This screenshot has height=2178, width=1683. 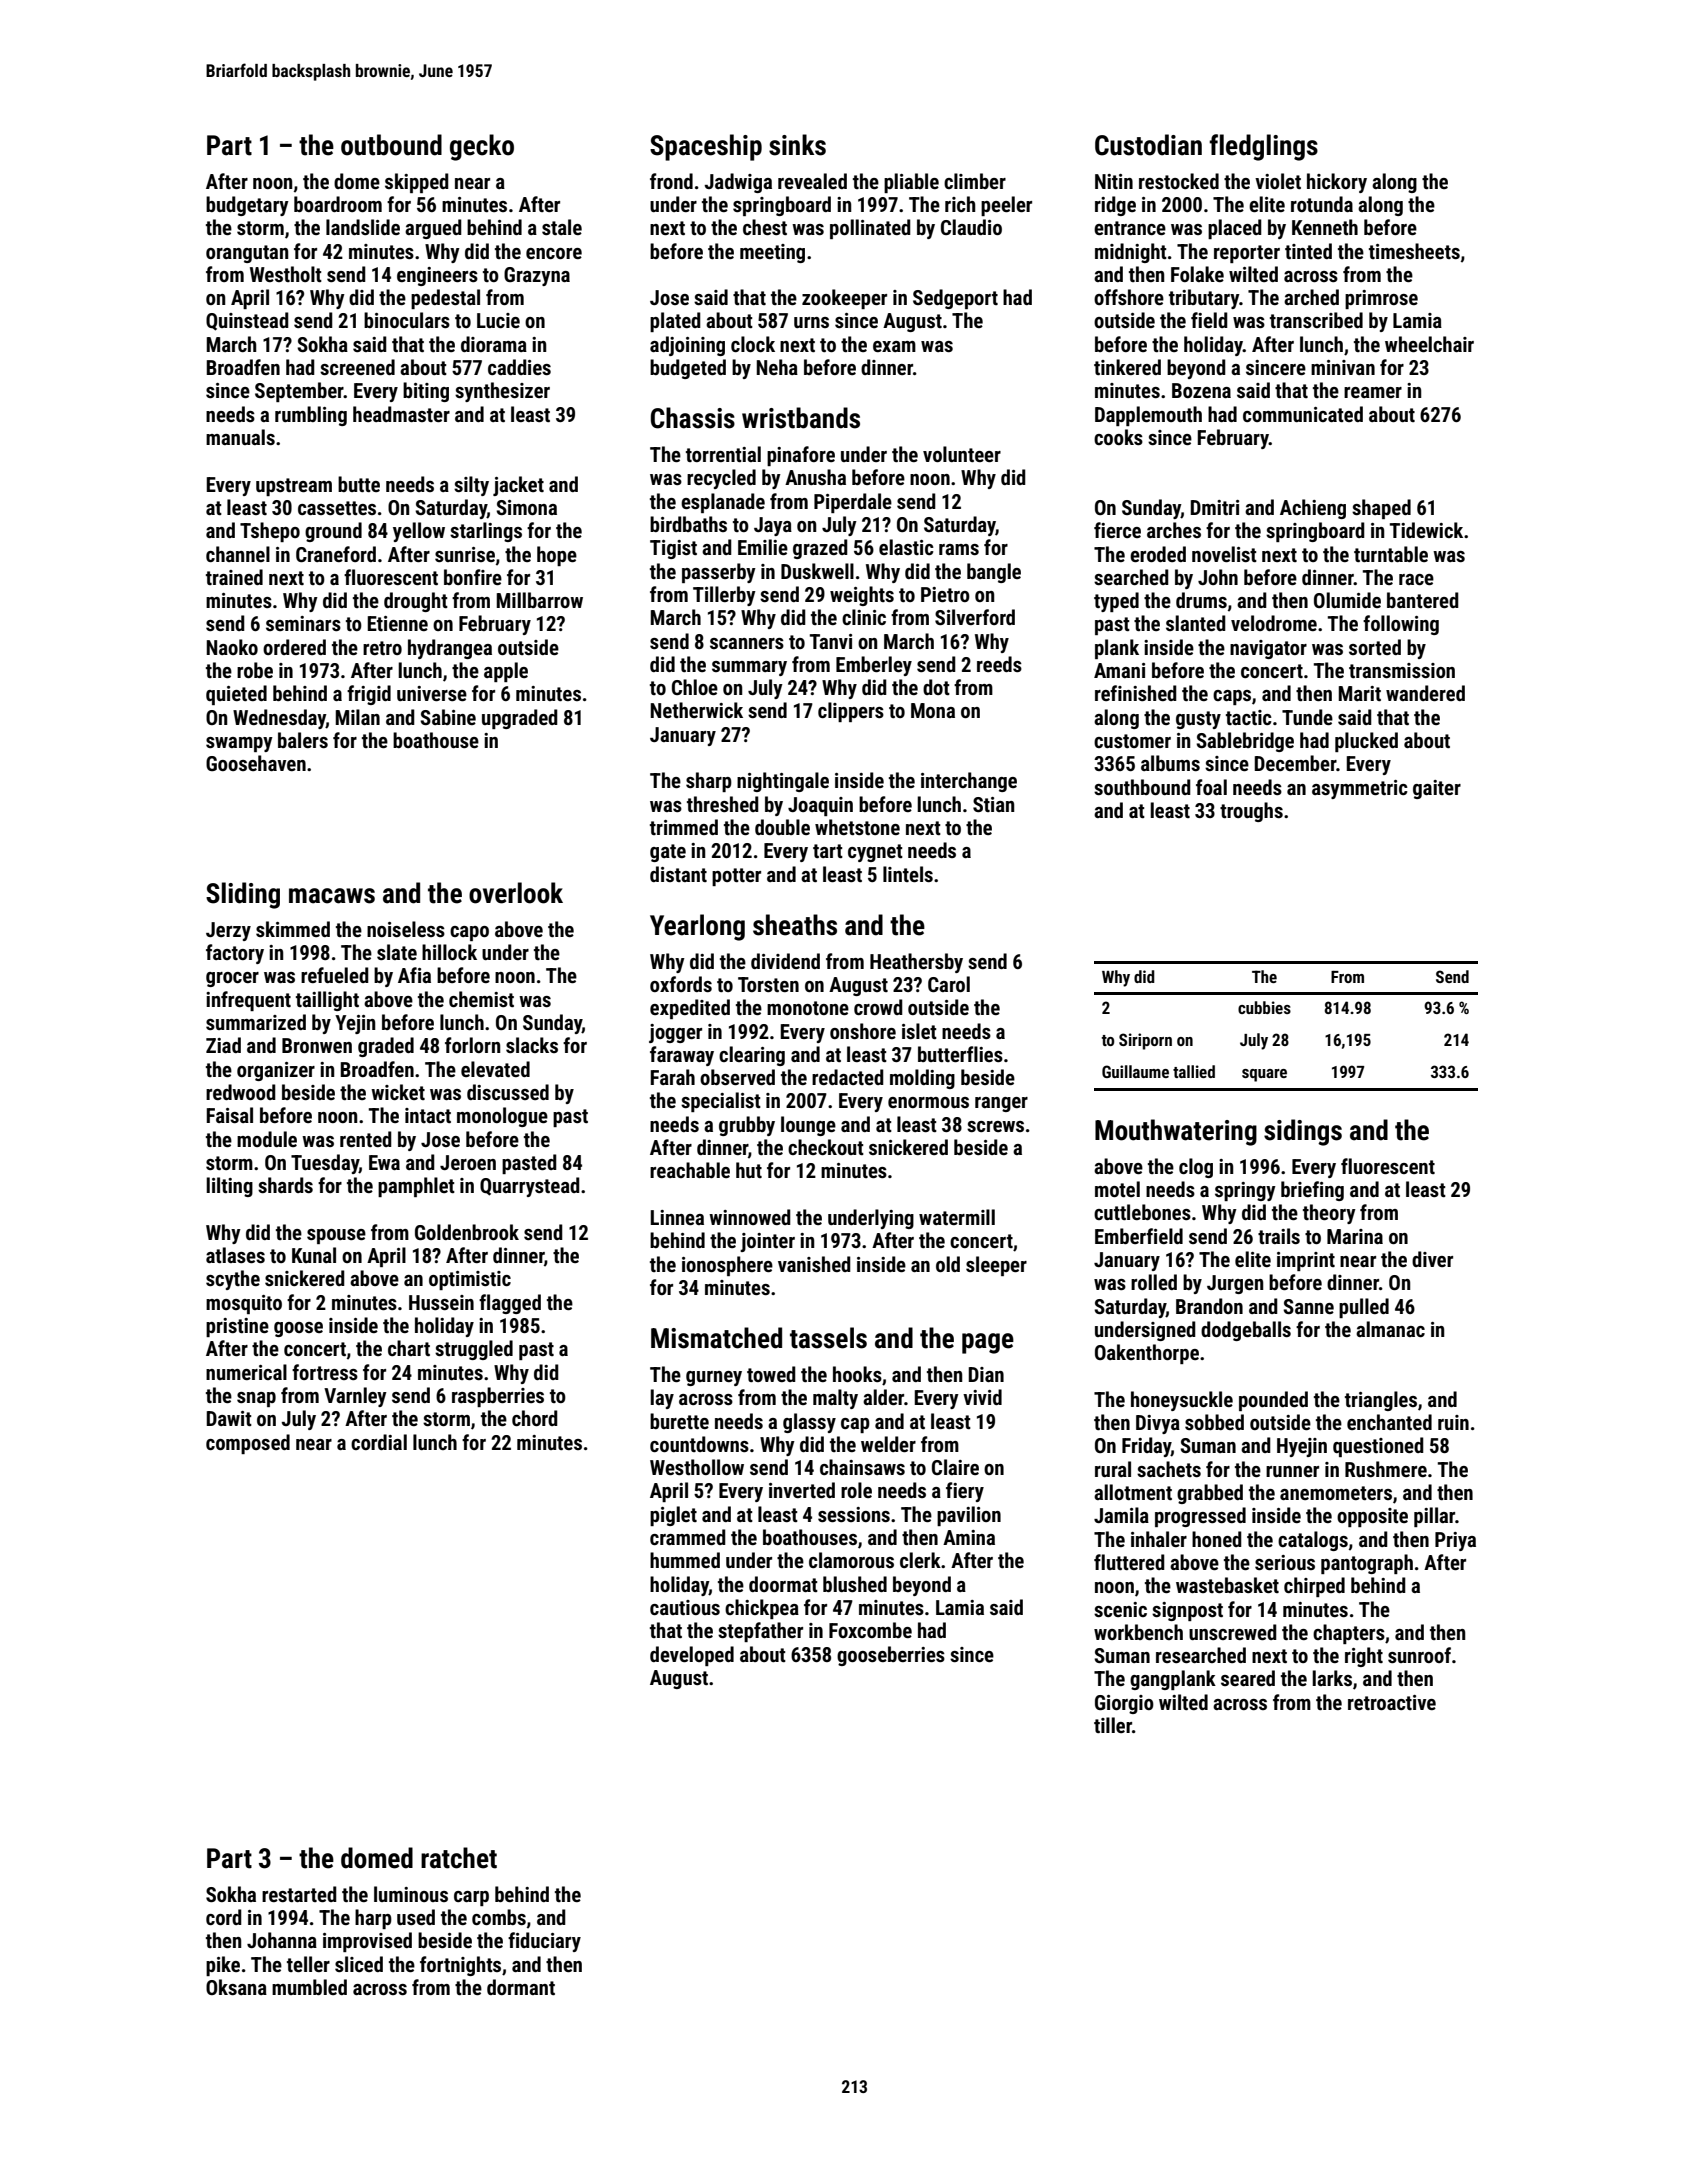 I want to click on offshore, so click(x=1129, y=297).
